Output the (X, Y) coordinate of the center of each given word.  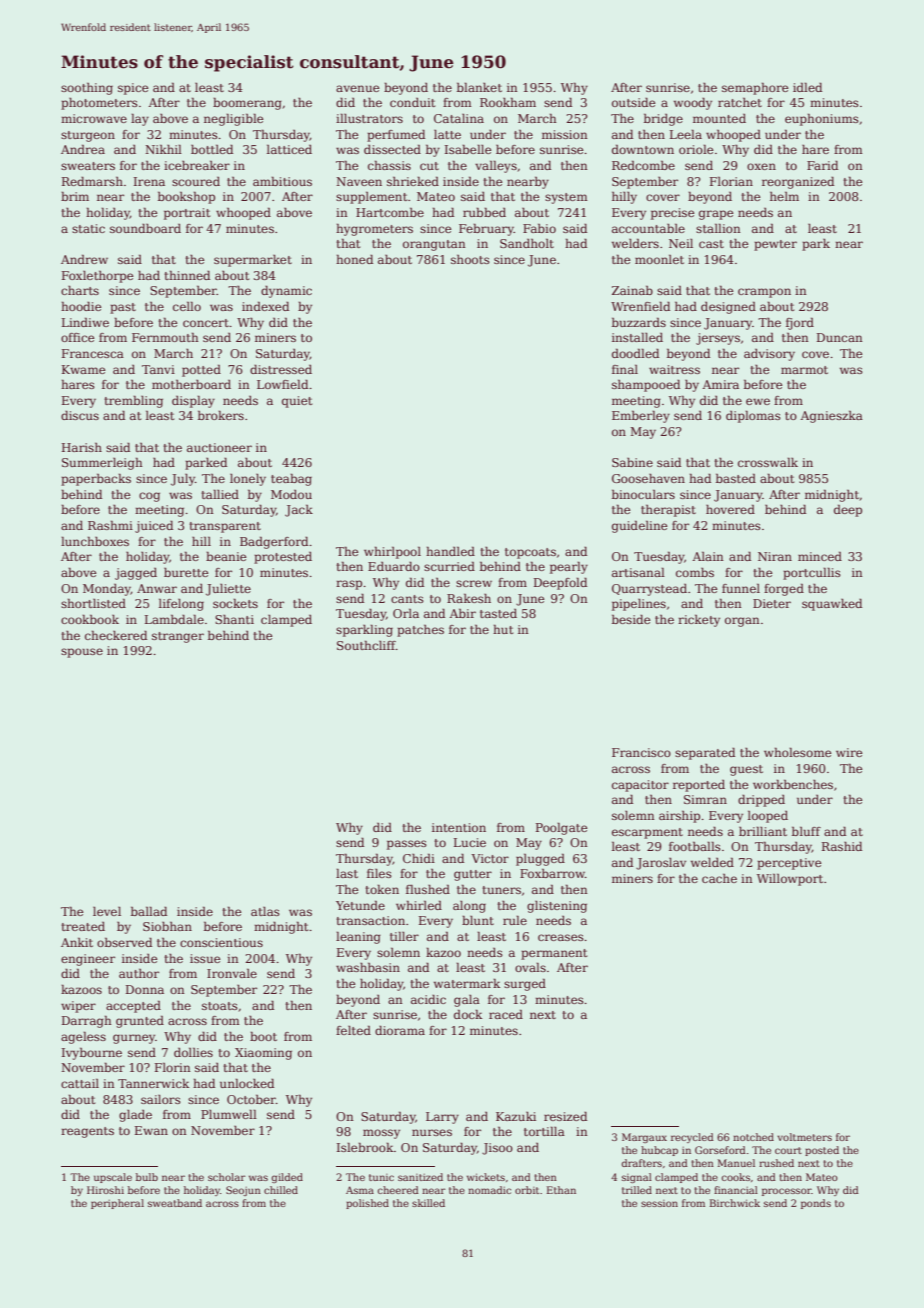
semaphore (755, 88)
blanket (479, 87)
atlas (265, 911)
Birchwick (735, 1203)
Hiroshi (105, 1190)
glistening (557, 907)
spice (133, 89)
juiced (154, 527)
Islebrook (365, 1147)
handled (450, 551)
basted (736, 478)
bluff (806, 831)
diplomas (753, 416)
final (625, 369)
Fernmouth (165, 337)
